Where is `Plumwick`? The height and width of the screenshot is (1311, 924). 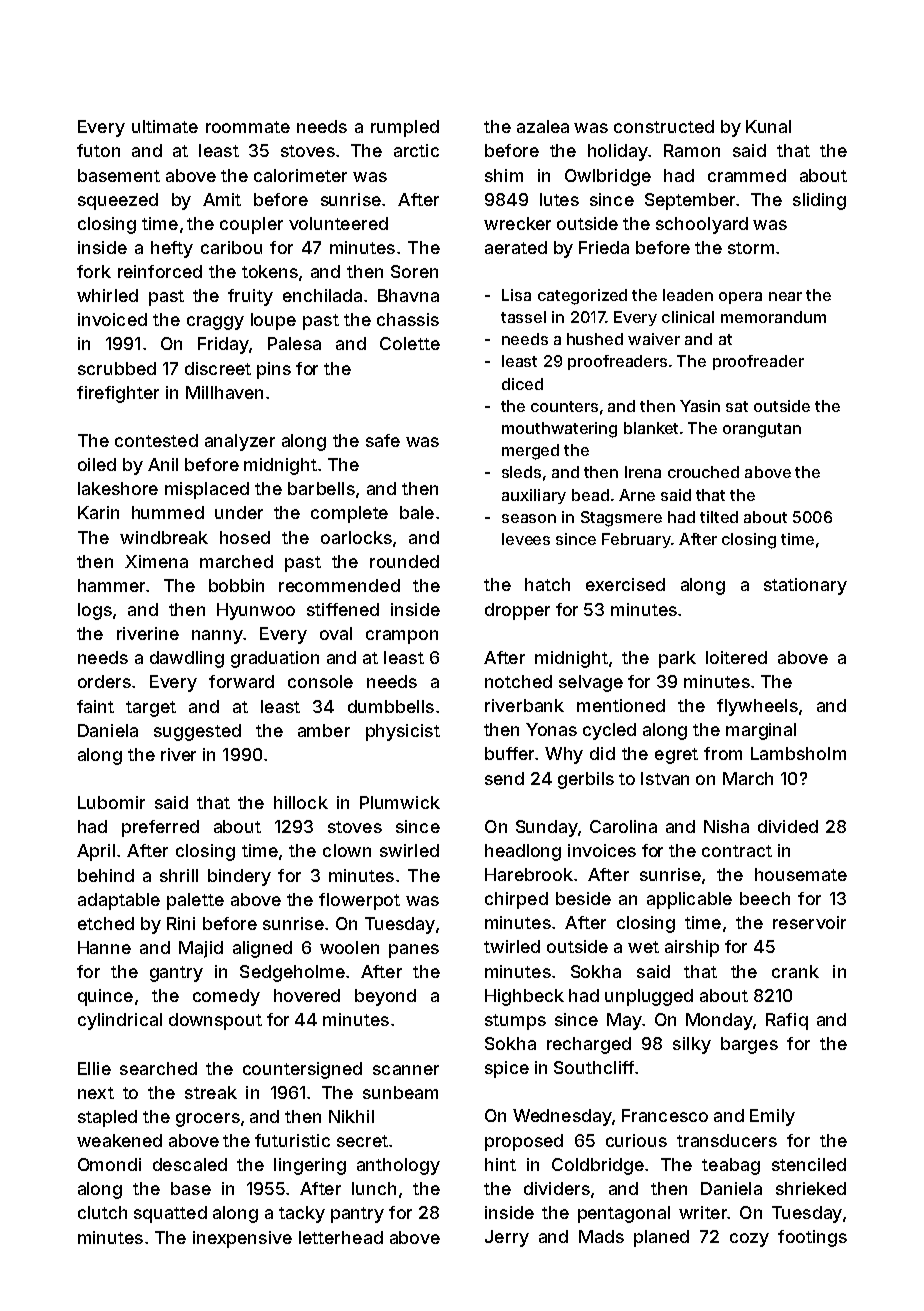 Plumwick is located at coordinates (400, 802).
